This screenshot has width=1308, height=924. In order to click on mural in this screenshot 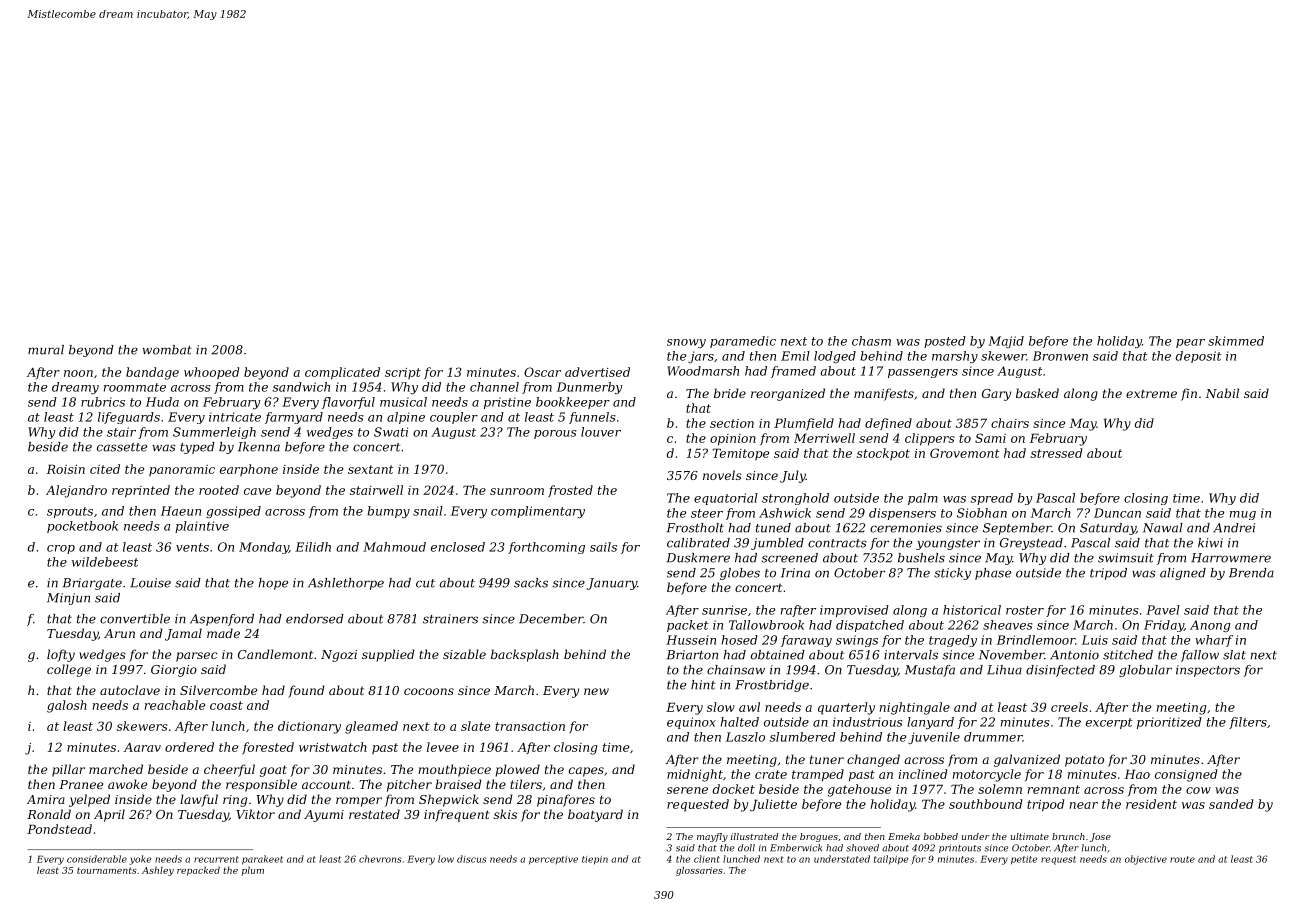, I will do `click(46, 350)`.
